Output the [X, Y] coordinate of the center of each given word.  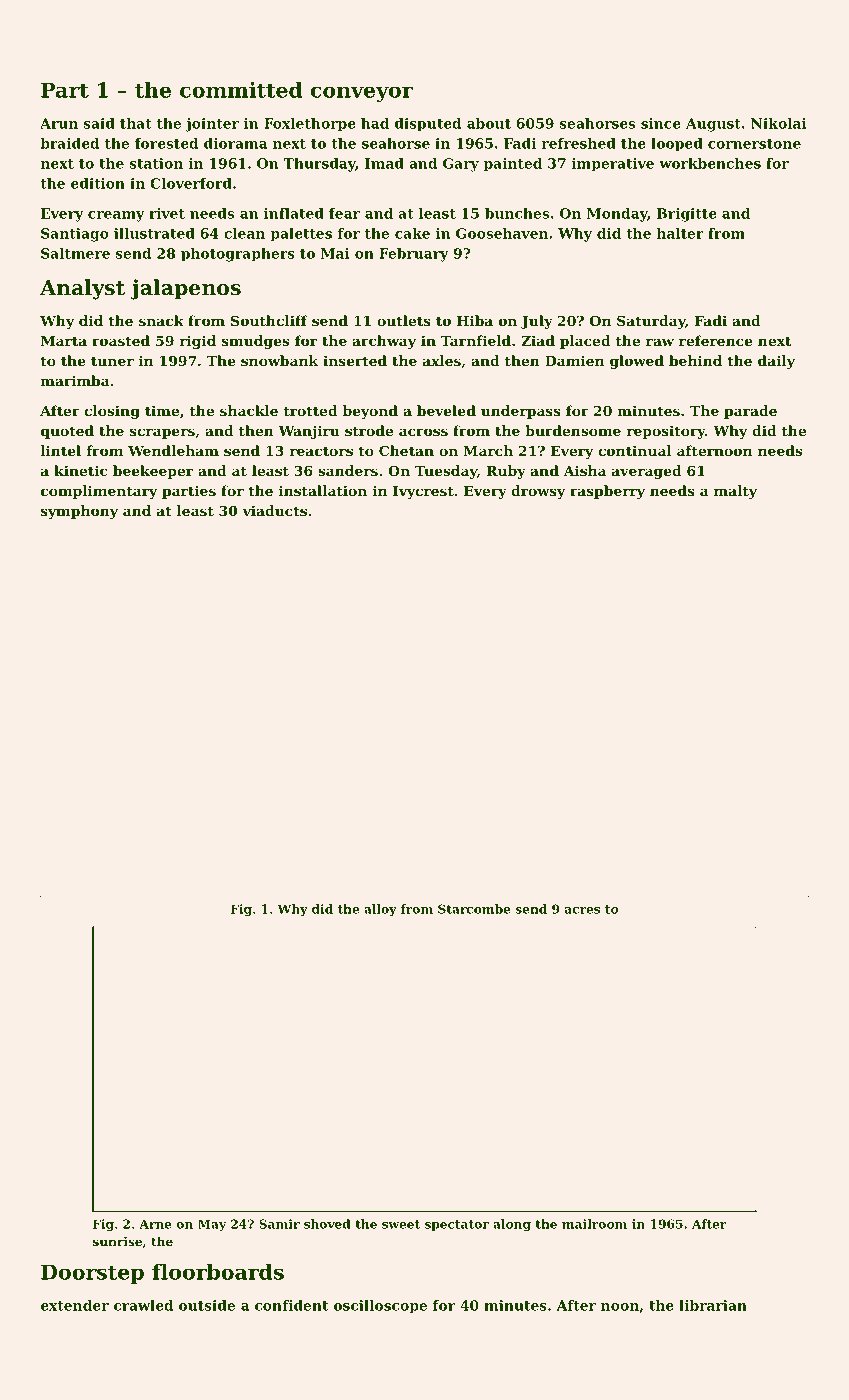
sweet [401, 1224]
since [661, 123]
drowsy [538, 492]
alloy [380, 910]
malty [735, 492]
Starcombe [474, 909]
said [99, 123]
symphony [79, 512]
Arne [155, 1224]
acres [582, 910]
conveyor [362, 94]
